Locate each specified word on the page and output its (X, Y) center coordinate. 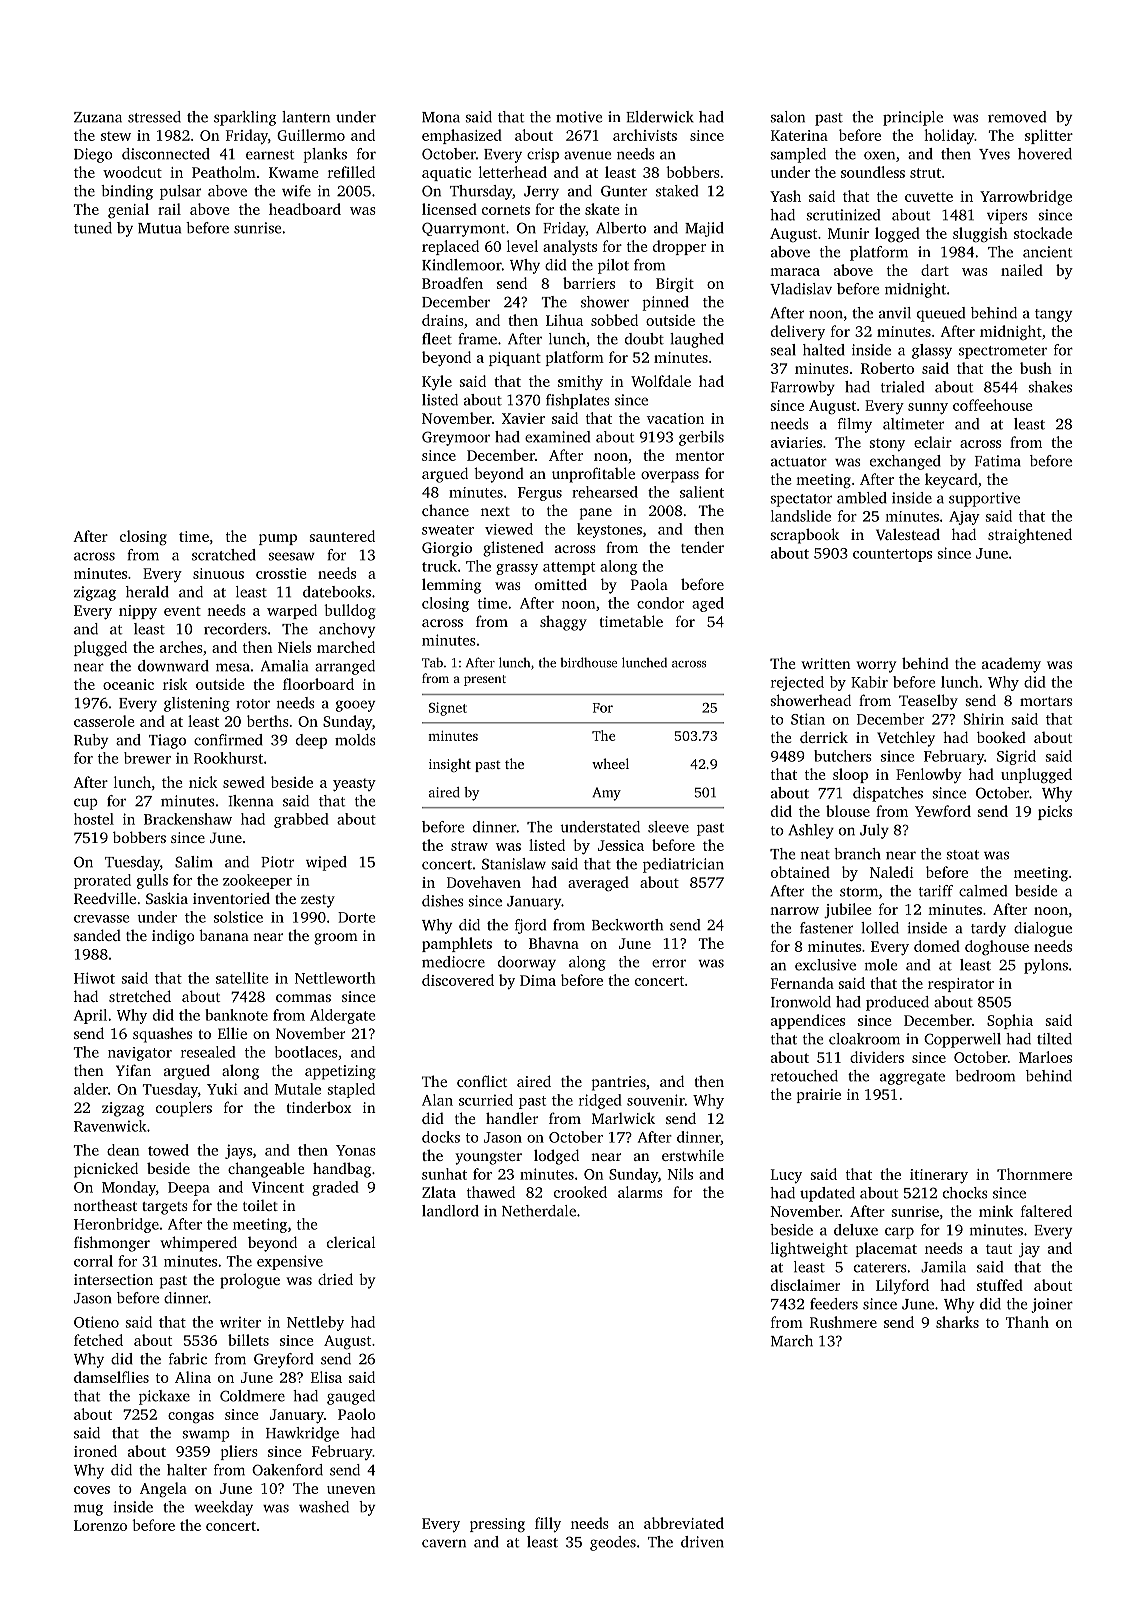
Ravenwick (110, 1126)
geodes (613, 1543)
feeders (834, 1304)
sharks (957, 1322)
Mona (441, 117)
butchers (843, 756)
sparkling (245, 118)
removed (1017, 117)
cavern (444, 1543)
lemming (451, 586)
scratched (224, 555)
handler (512, 1118)
